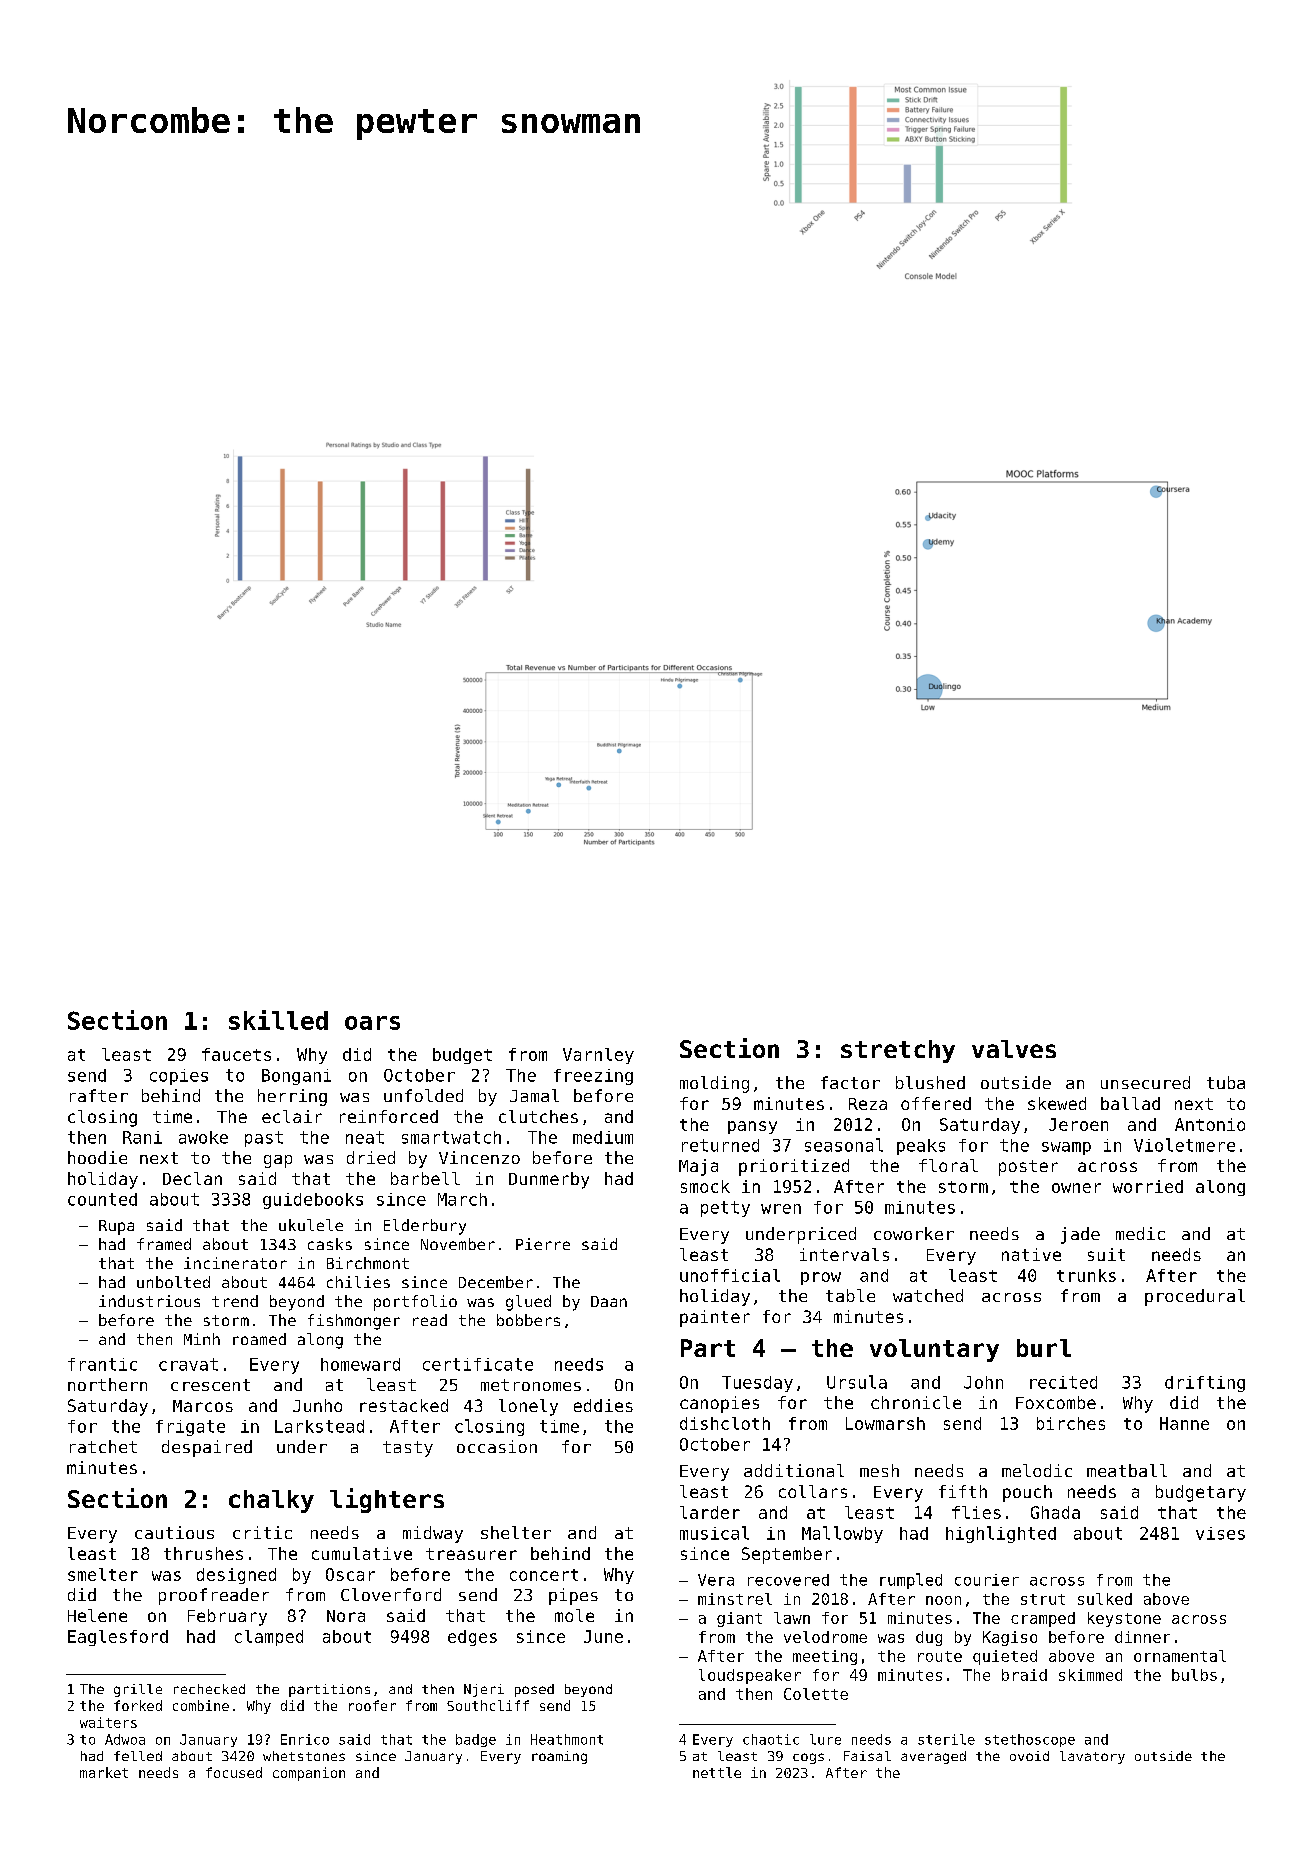 The width and height of the document is (1313, 1857). What do you see at coordinates (425, 1227) in the document?
I see `Elderbury` at bounding box center [425, 1227].
